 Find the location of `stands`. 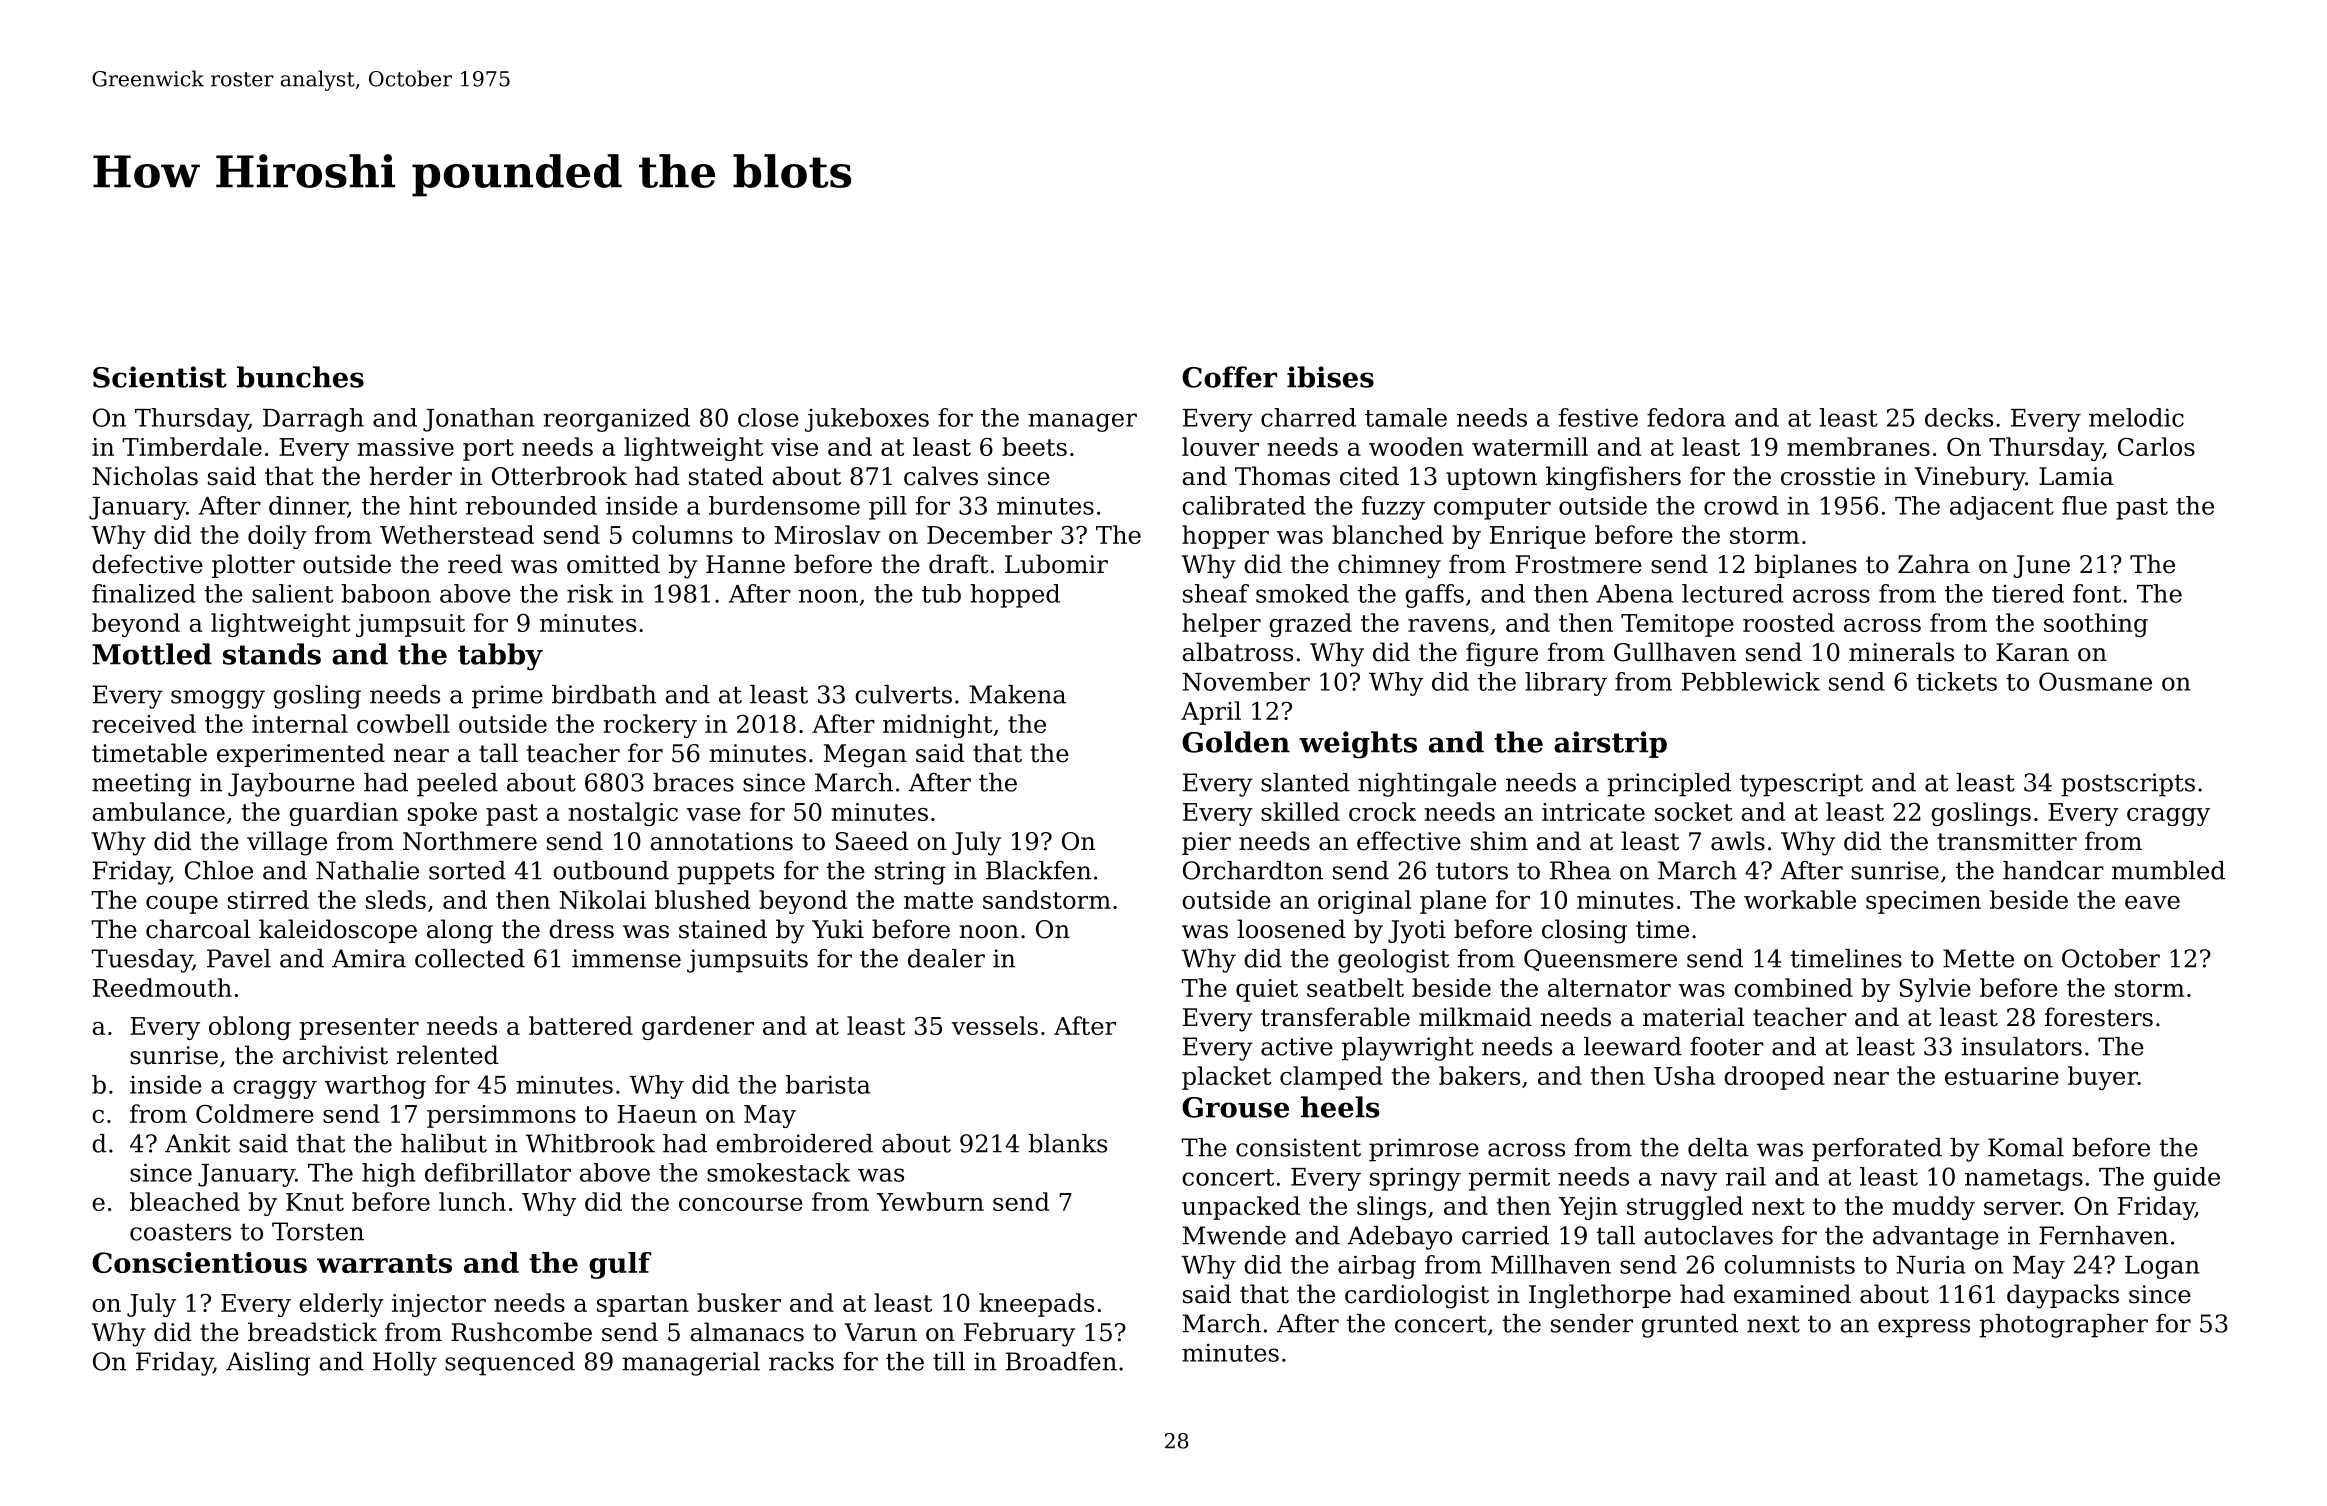

stands is located at coordinates (272, 654).
